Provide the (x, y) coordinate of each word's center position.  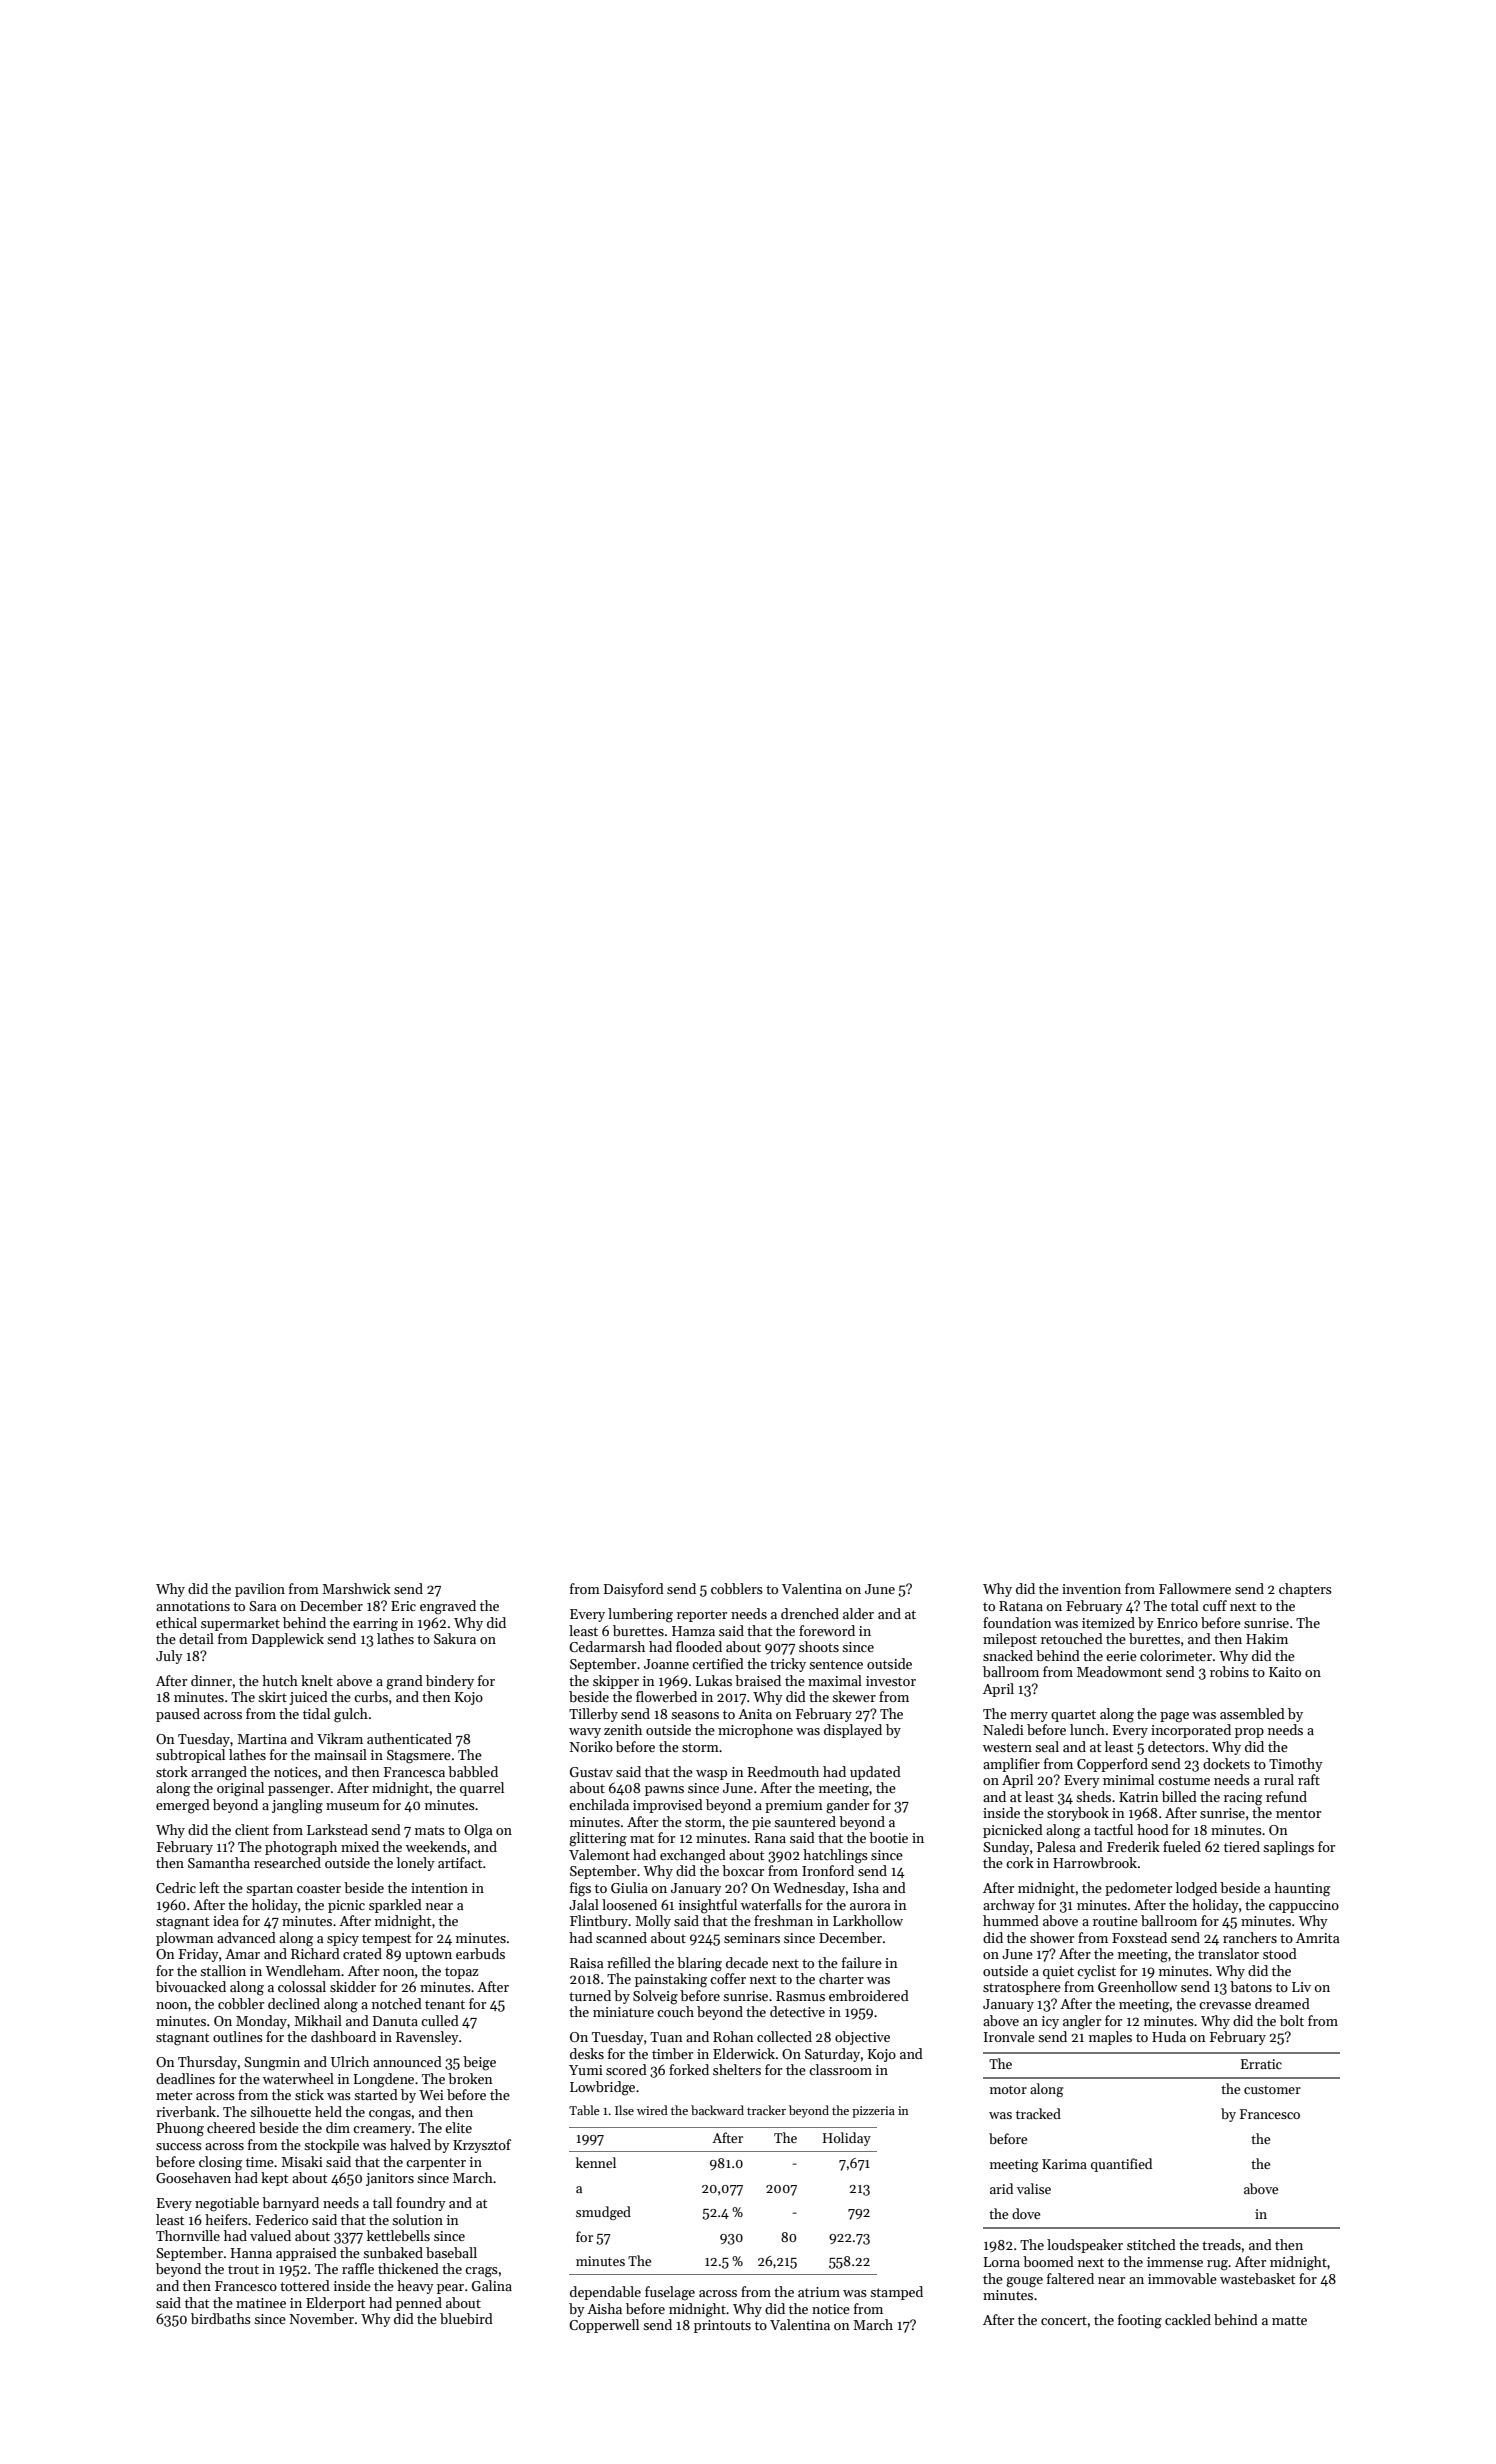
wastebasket (1257, 2278)
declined (294, 2003)
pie (761, 1823)
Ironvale (1009, 2036)
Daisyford (634, 1590)
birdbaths (221, 2318)
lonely (416, 1864)
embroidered (869, 1995)
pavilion (260, 1590)
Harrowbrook (1095, 1862)
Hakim (1267, 1638)
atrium (819, 2292)
